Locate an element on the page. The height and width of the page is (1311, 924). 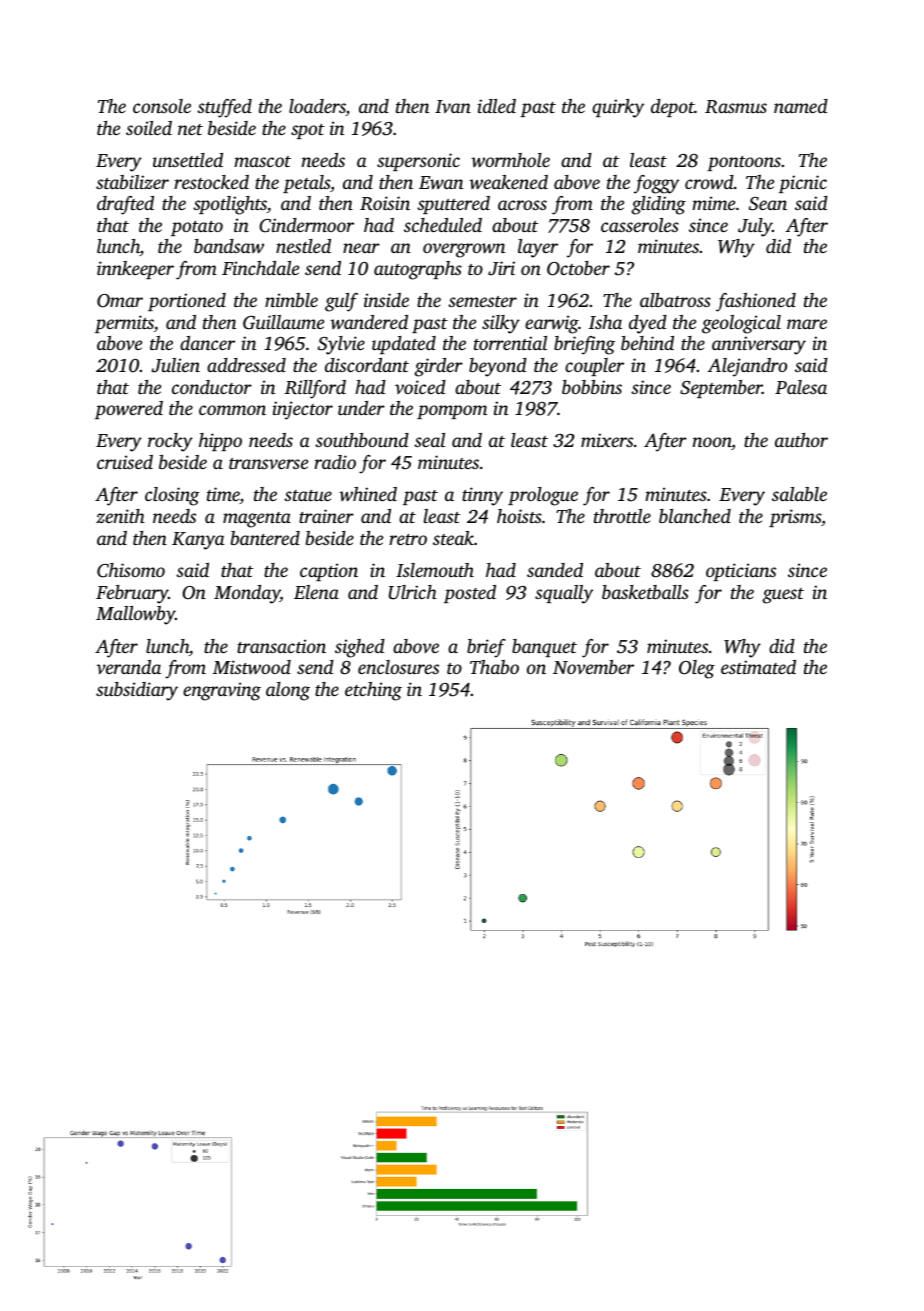
powered is located at coordinates (129, 410).
